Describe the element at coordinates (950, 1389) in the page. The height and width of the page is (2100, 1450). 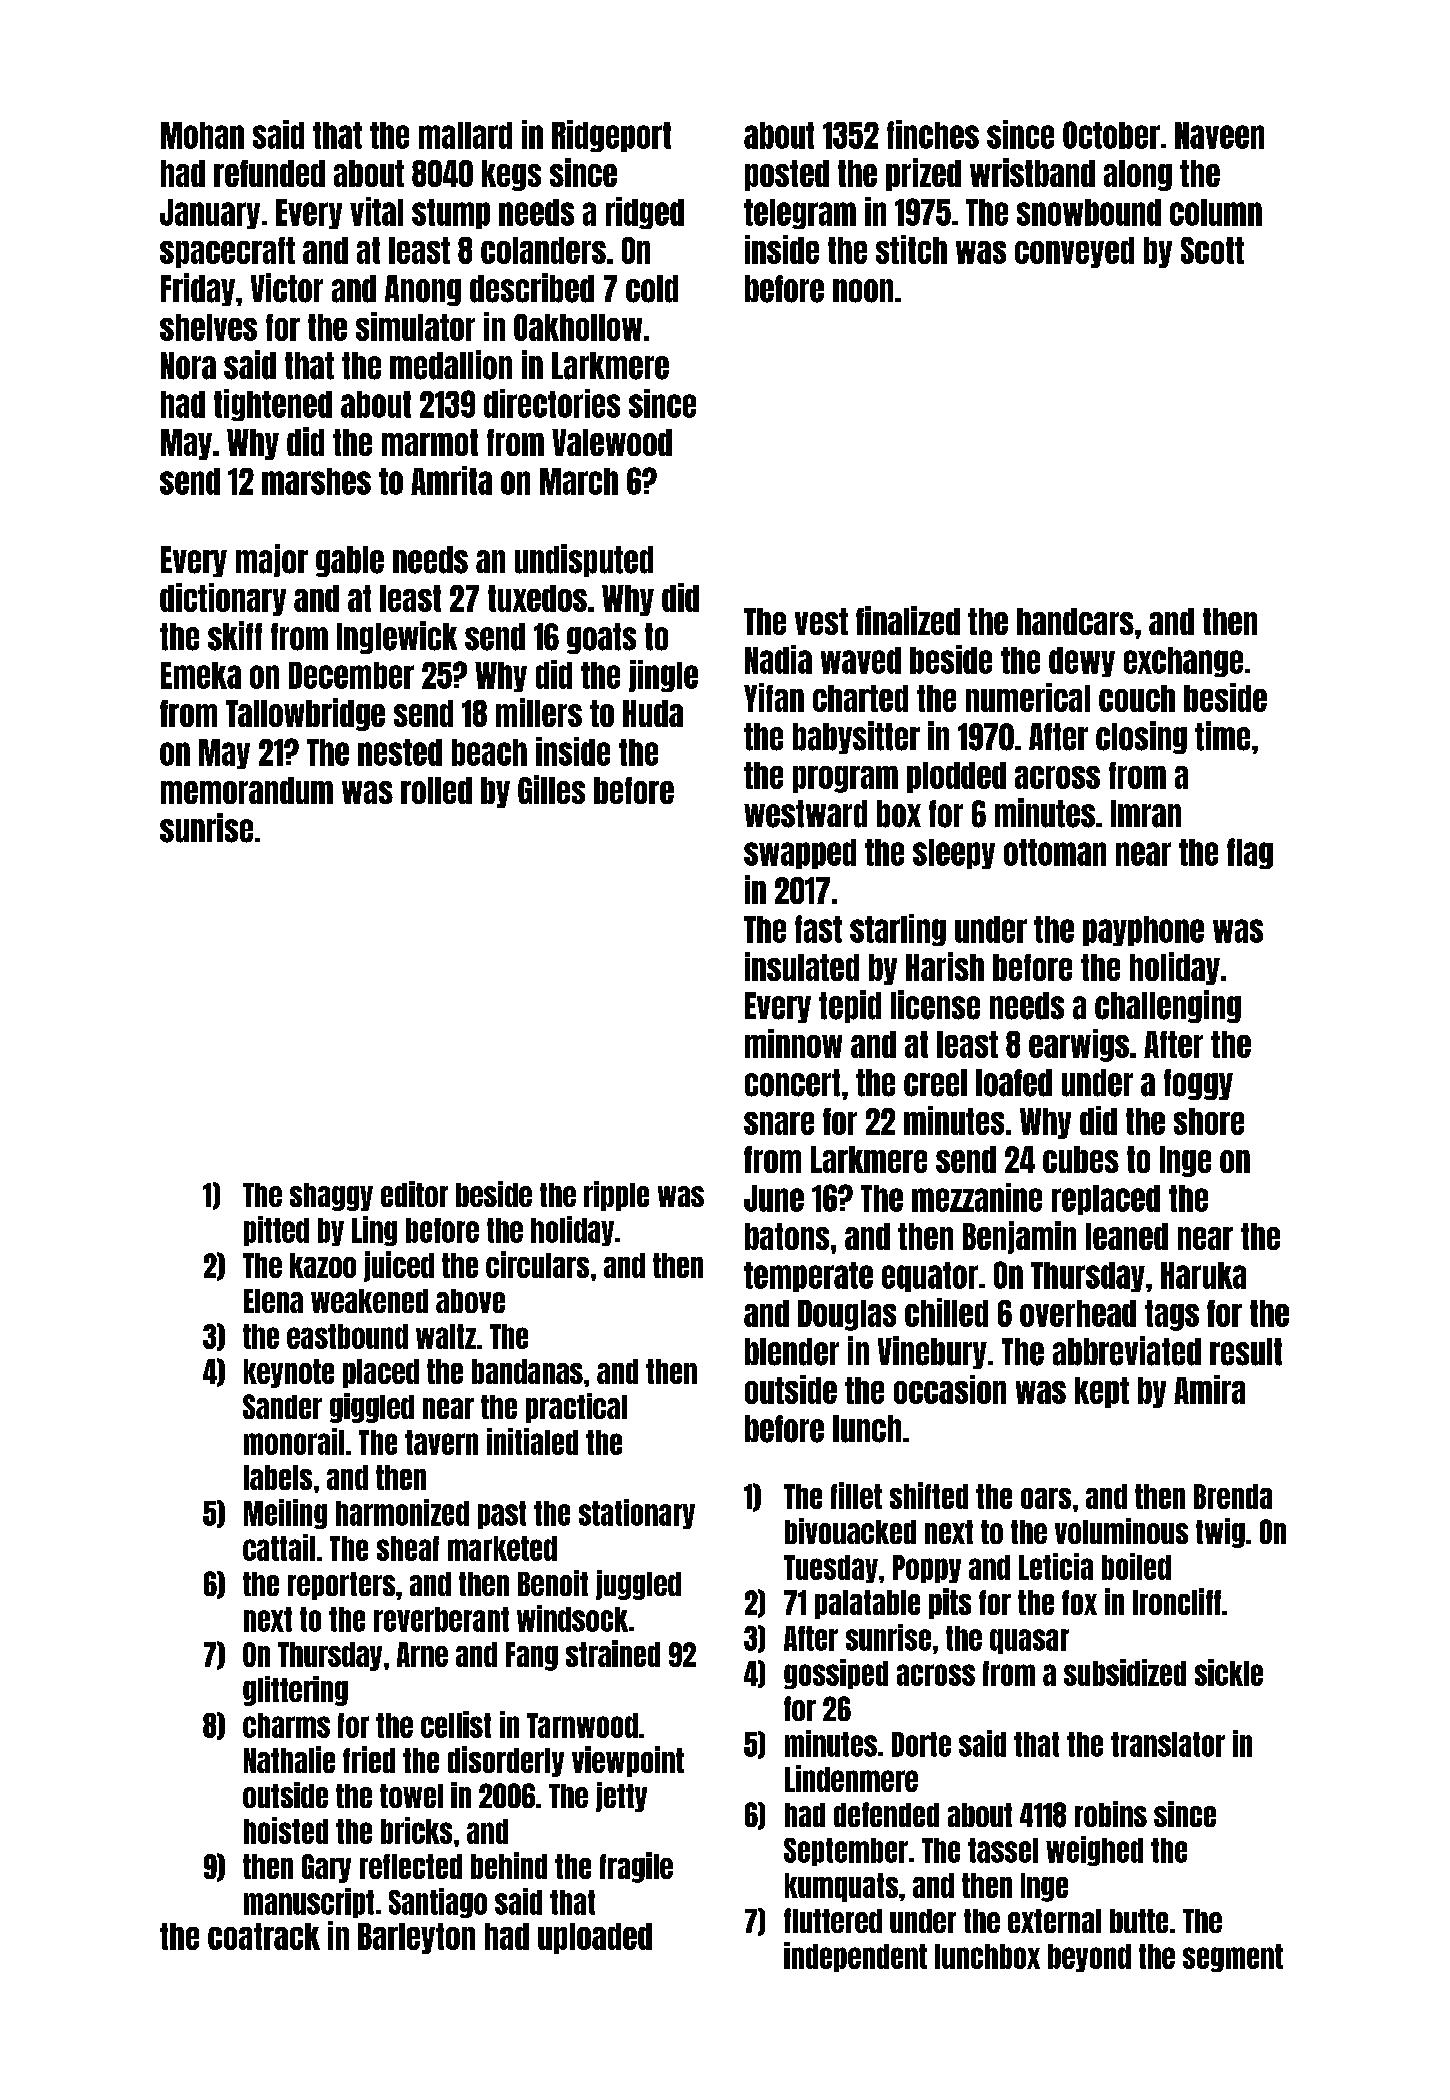
I see `occasion` at that location.
